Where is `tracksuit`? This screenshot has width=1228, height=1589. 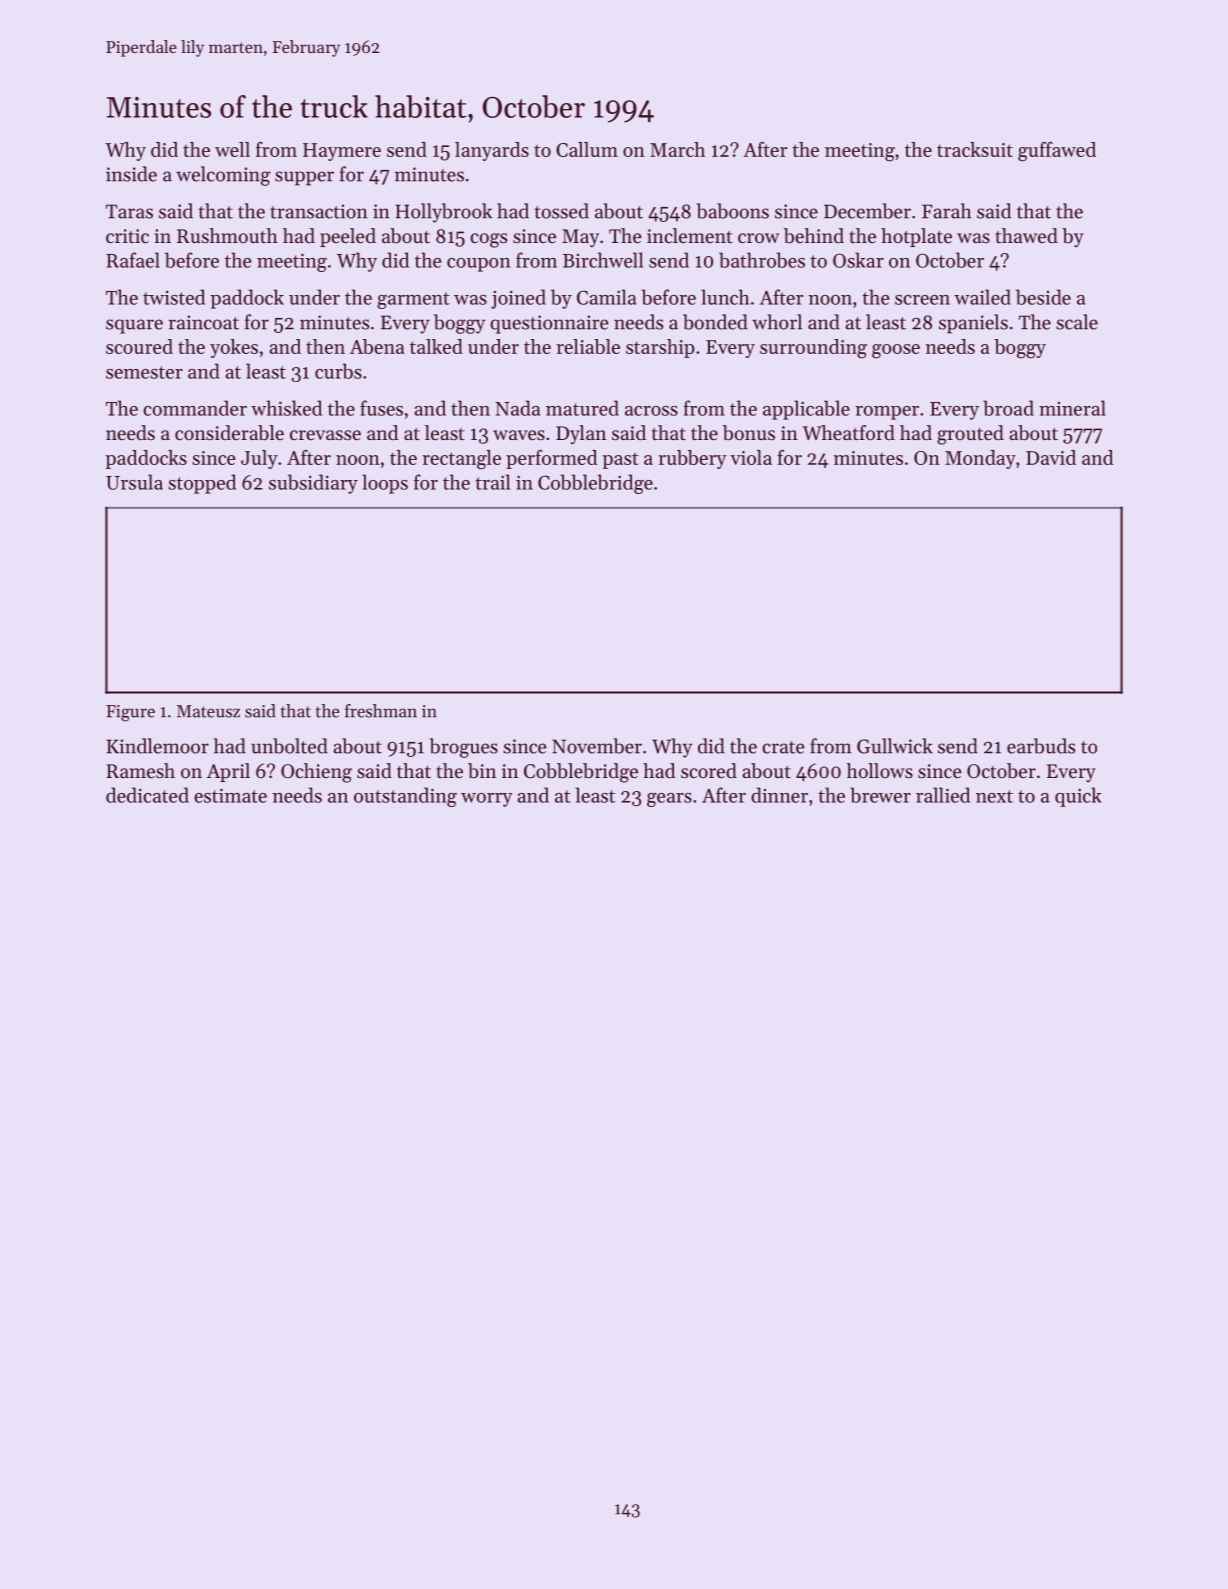
tracksuit is located at coordinates (975, 149).
